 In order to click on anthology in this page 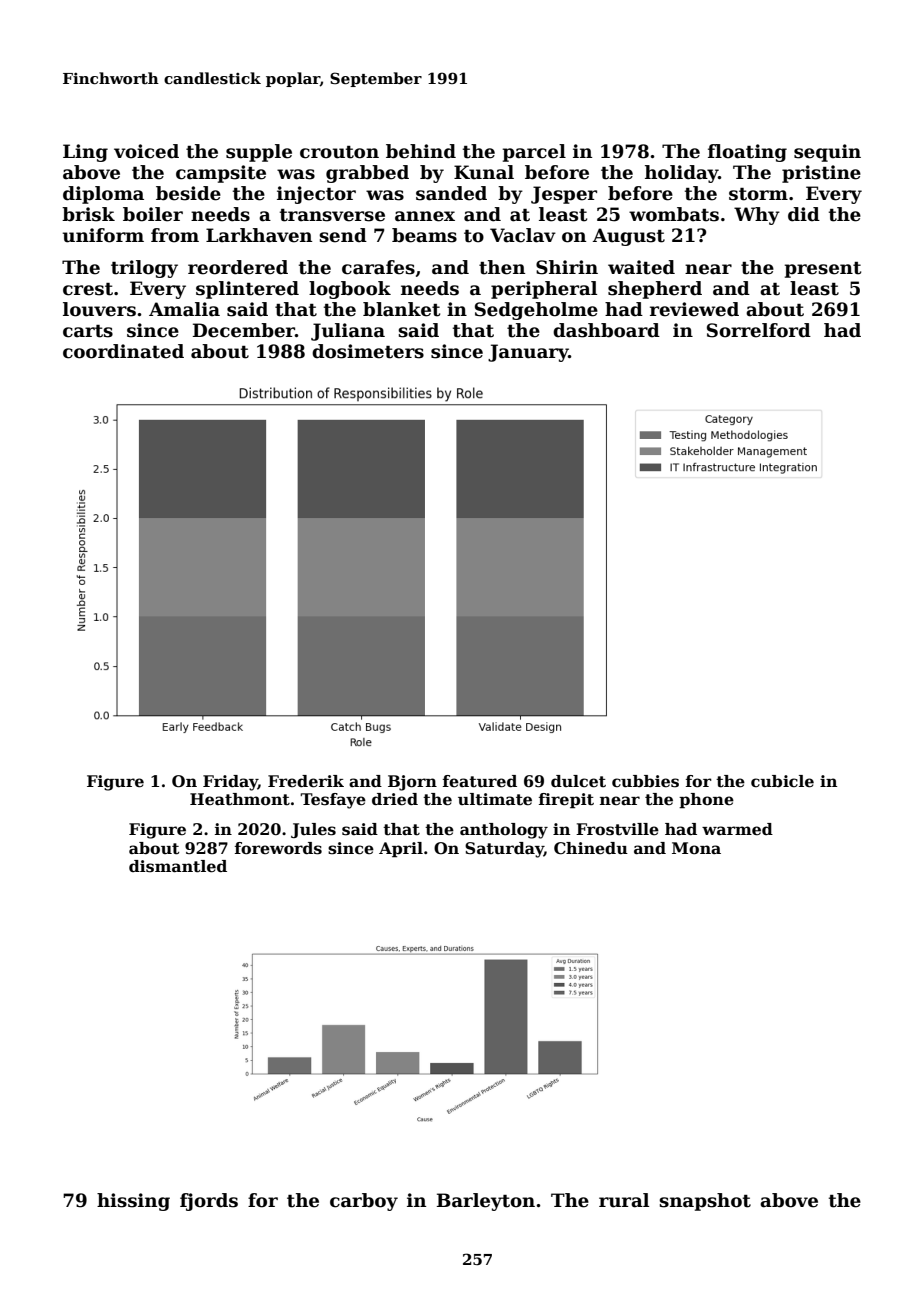, I will do `click(504, 831)`.
